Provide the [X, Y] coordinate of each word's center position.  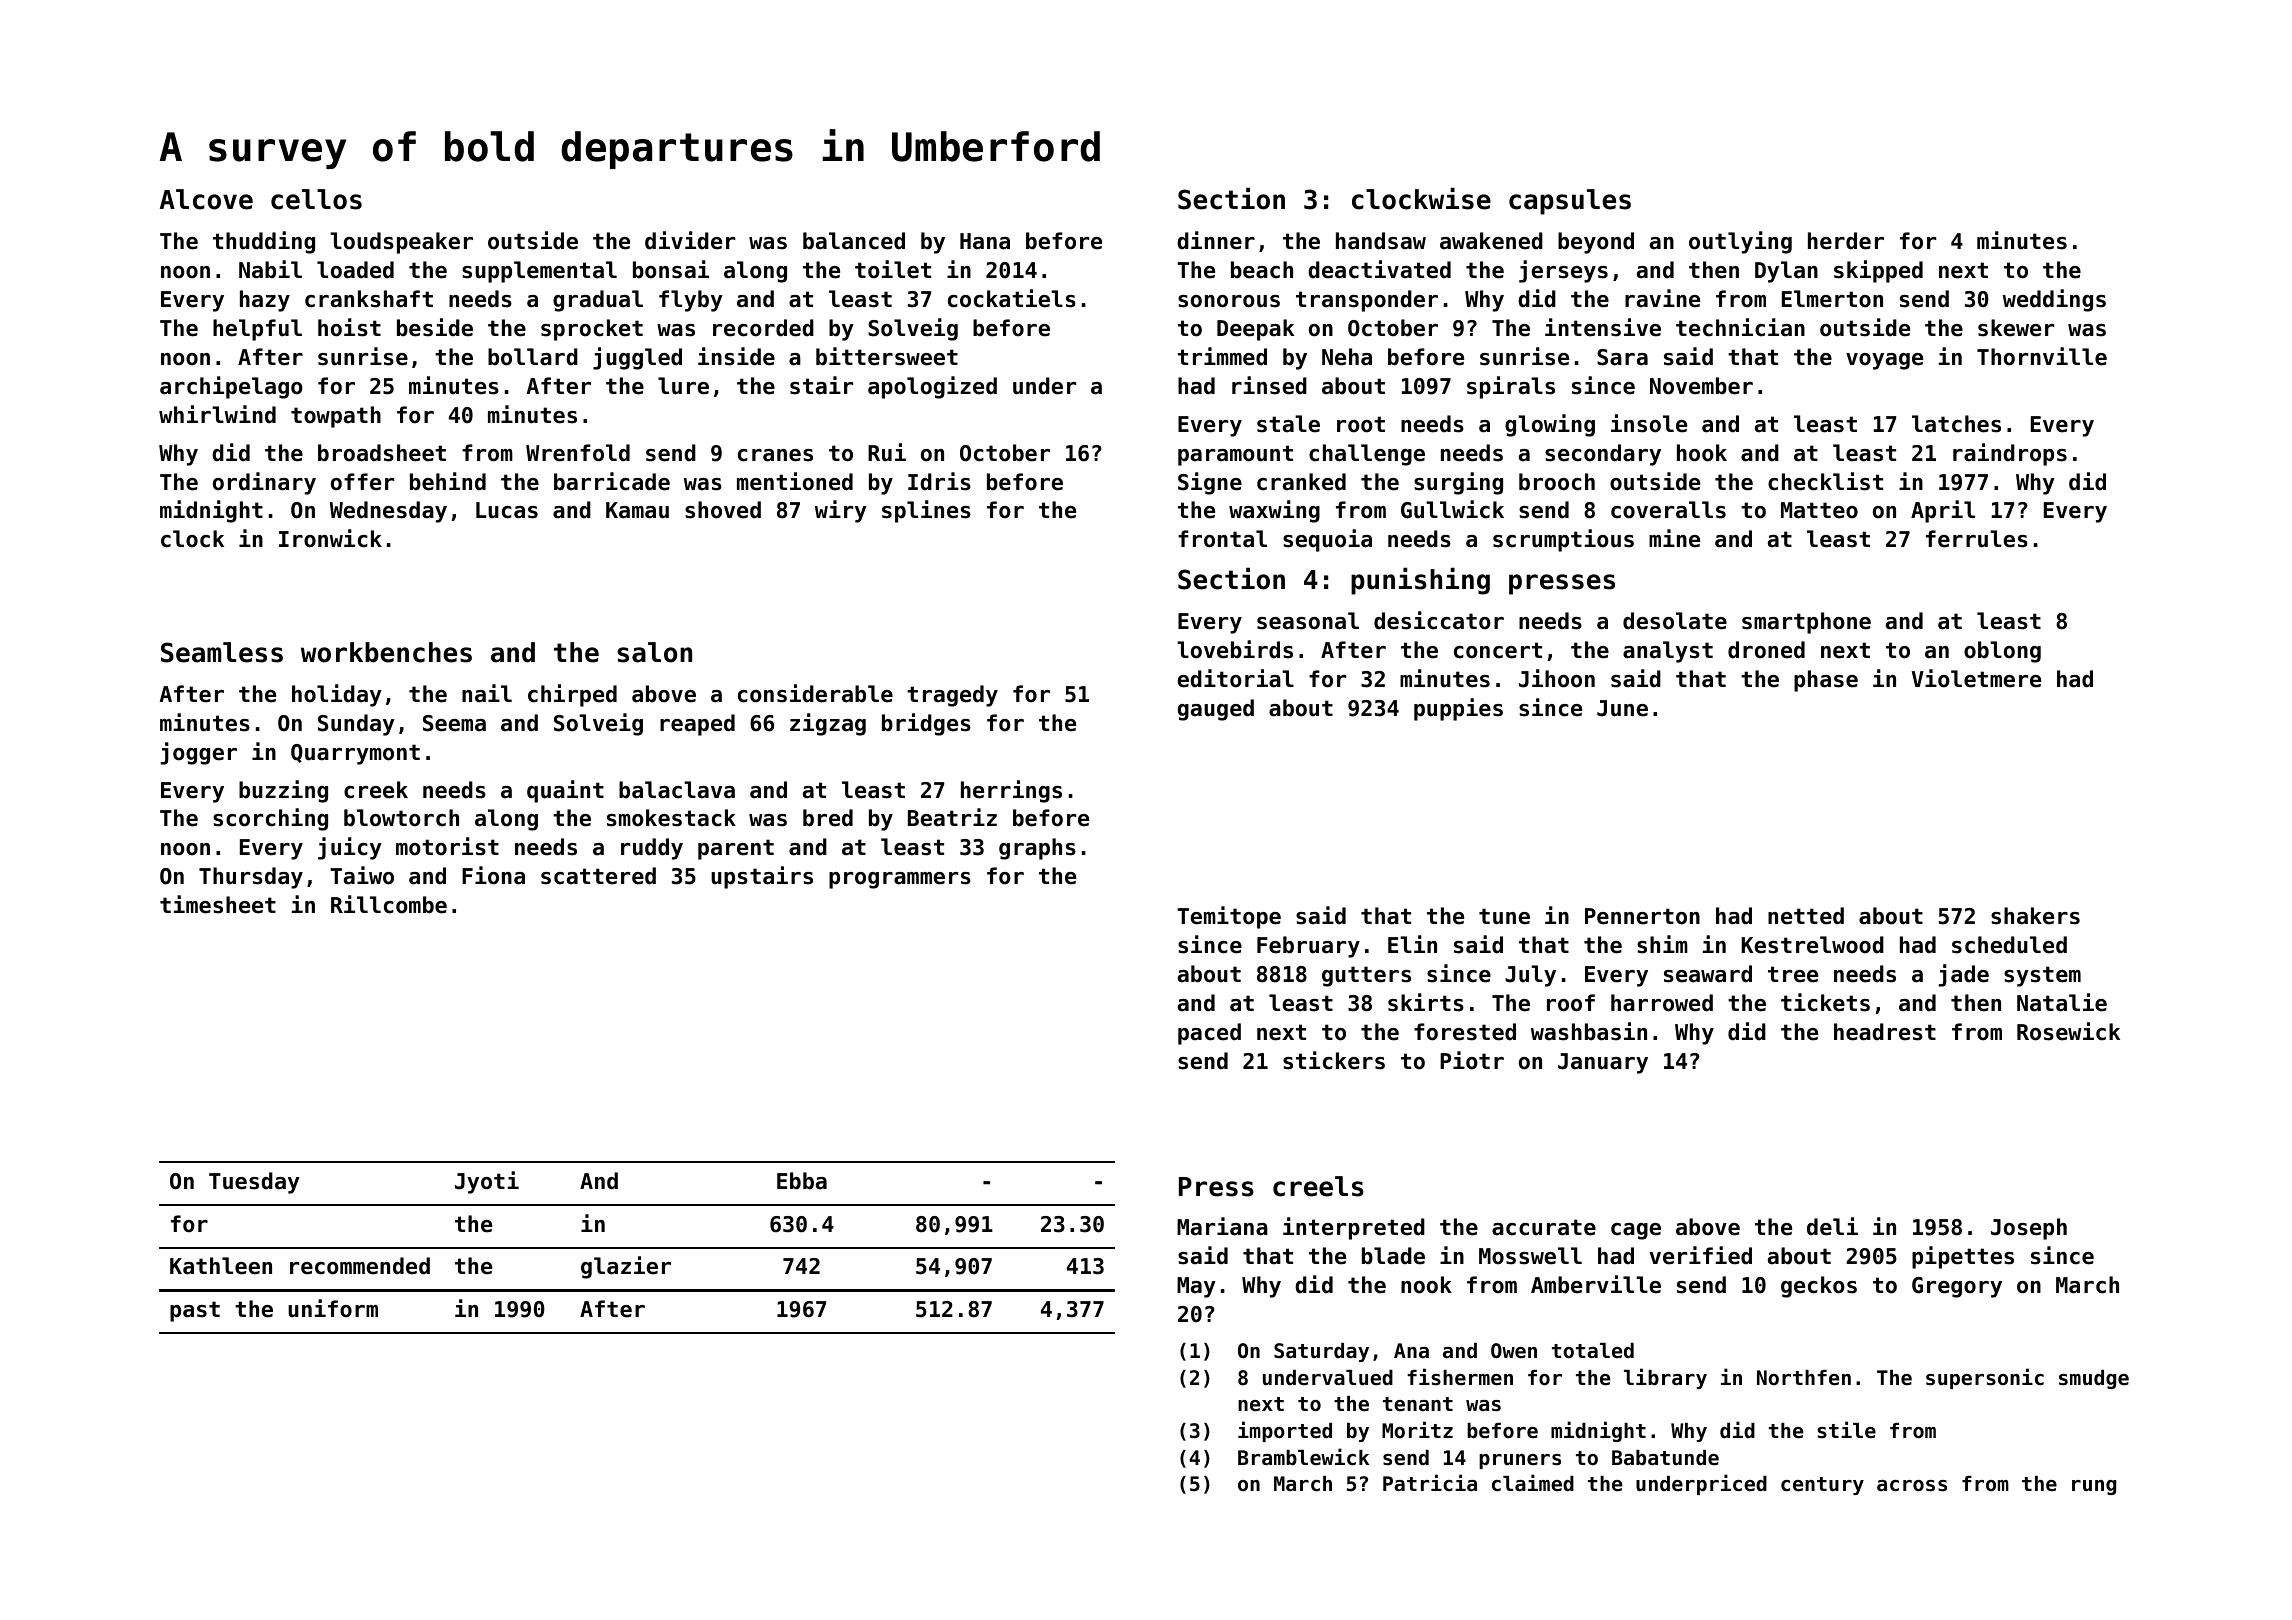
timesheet [218, 904]
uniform [333, 1308]
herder [1846, 241]
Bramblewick [1303, 1457]
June [1622, 708]
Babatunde [1665, 1457]
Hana [985, 241]
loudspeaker [401, 243]
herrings [1011, 791]
